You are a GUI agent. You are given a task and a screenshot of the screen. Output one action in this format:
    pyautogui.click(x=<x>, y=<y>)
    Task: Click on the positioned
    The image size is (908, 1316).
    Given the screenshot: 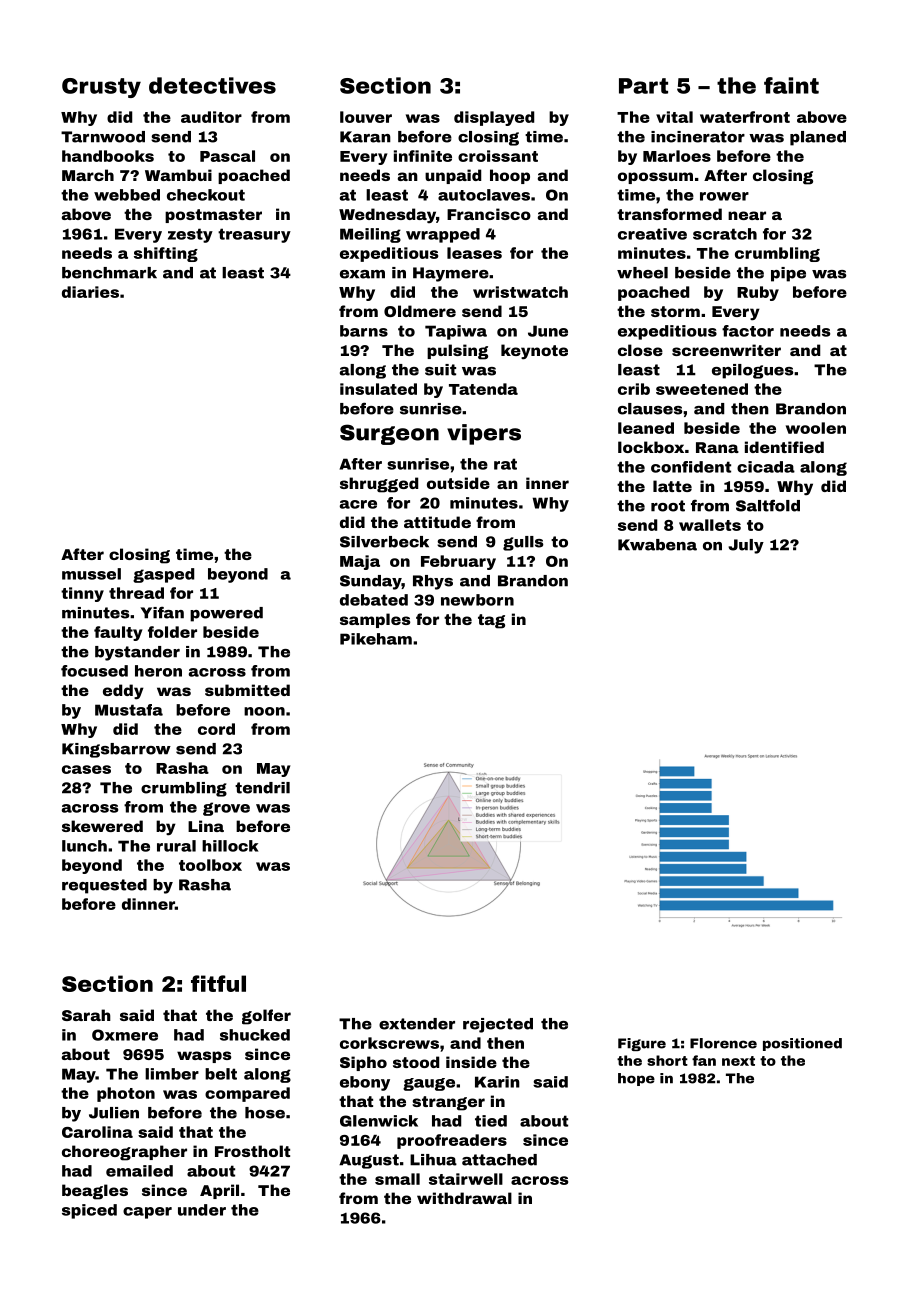 What is the action you would take?
    pyautogui.click(x=802, y=1044)
